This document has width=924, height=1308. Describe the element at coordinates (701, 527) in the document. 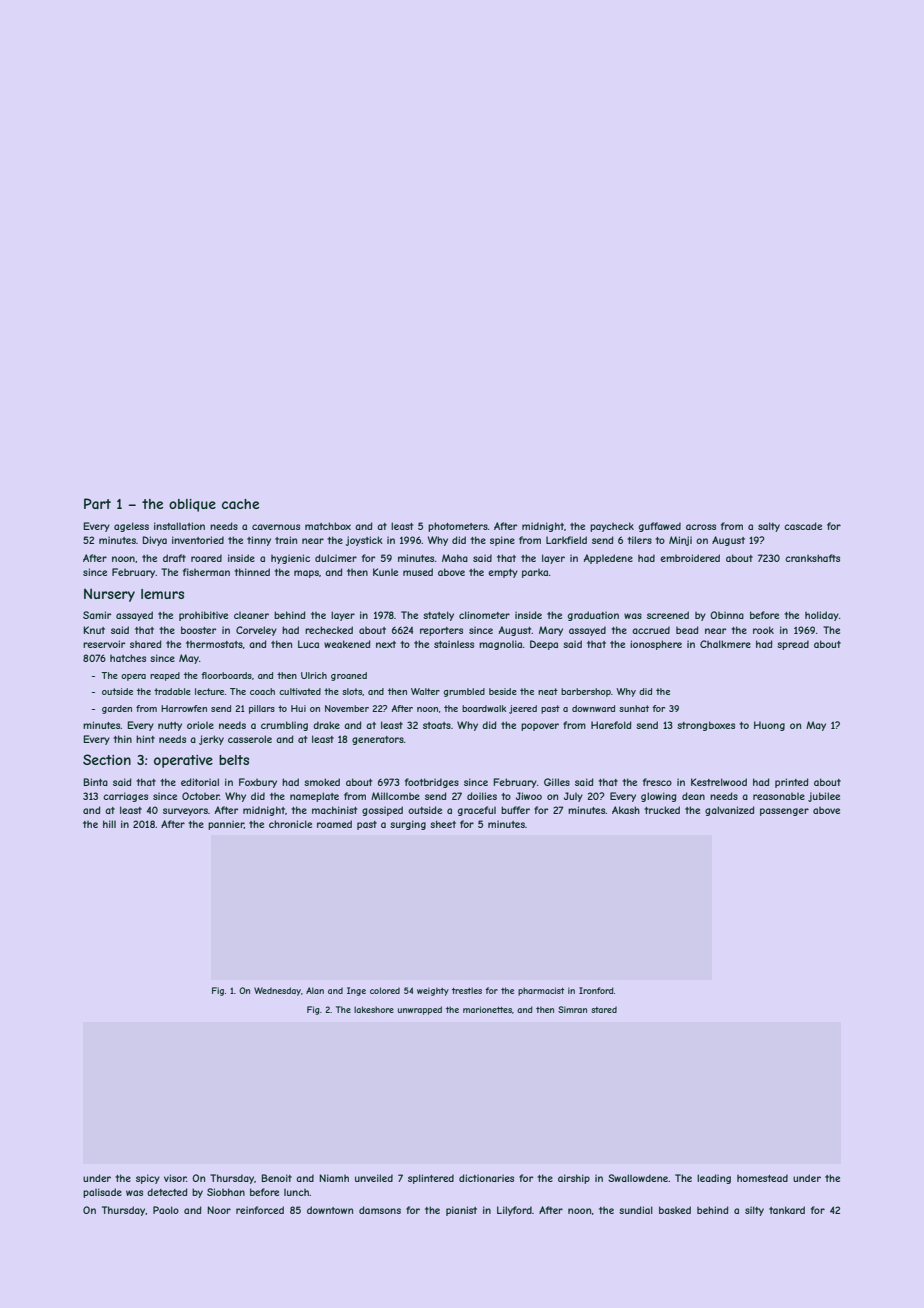

I see `across` at that location.
